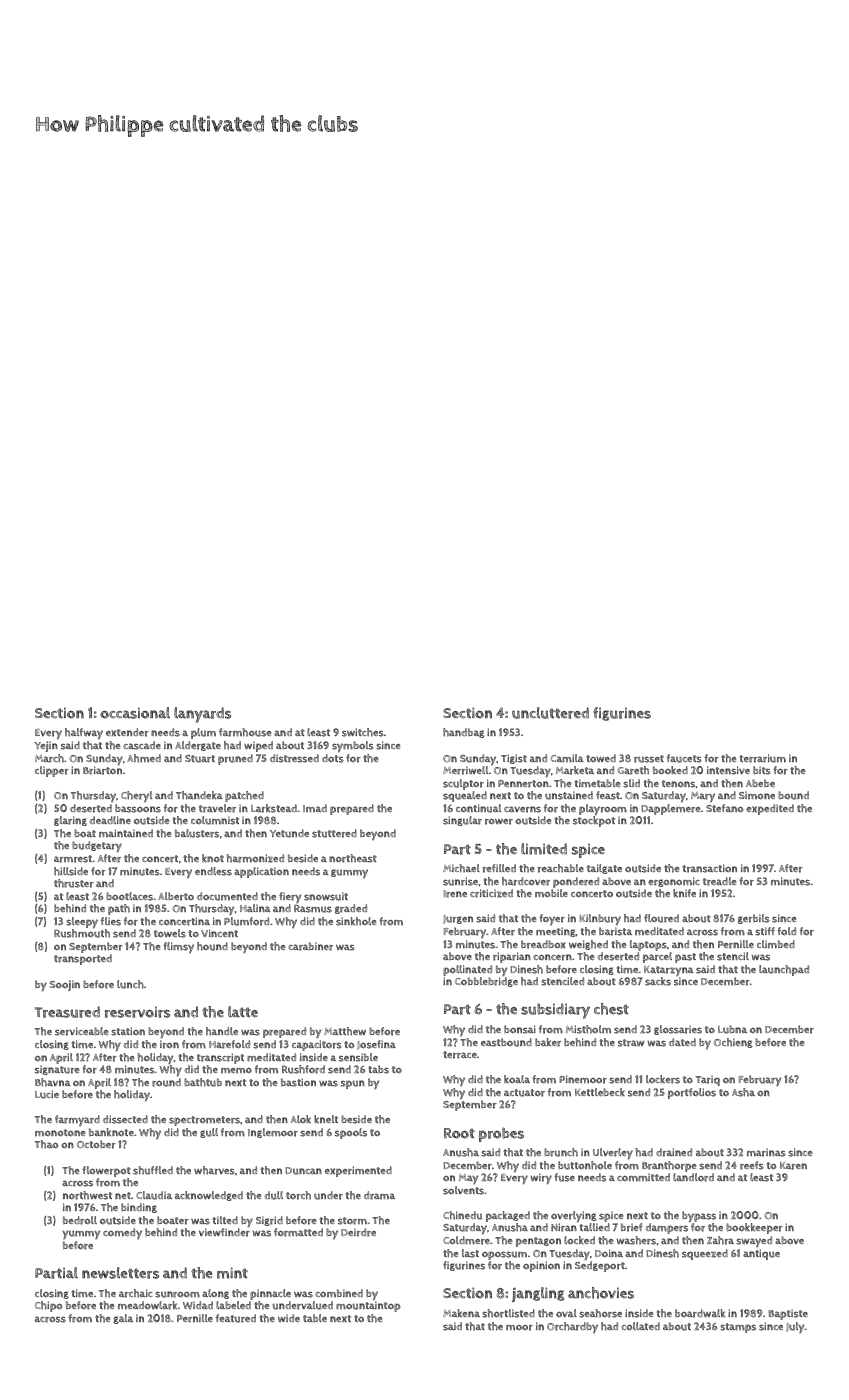 The width and height of the image is (849, 1400). Describe the element at coordinates (123, 1319) in the image. I see `gala` at that location.
